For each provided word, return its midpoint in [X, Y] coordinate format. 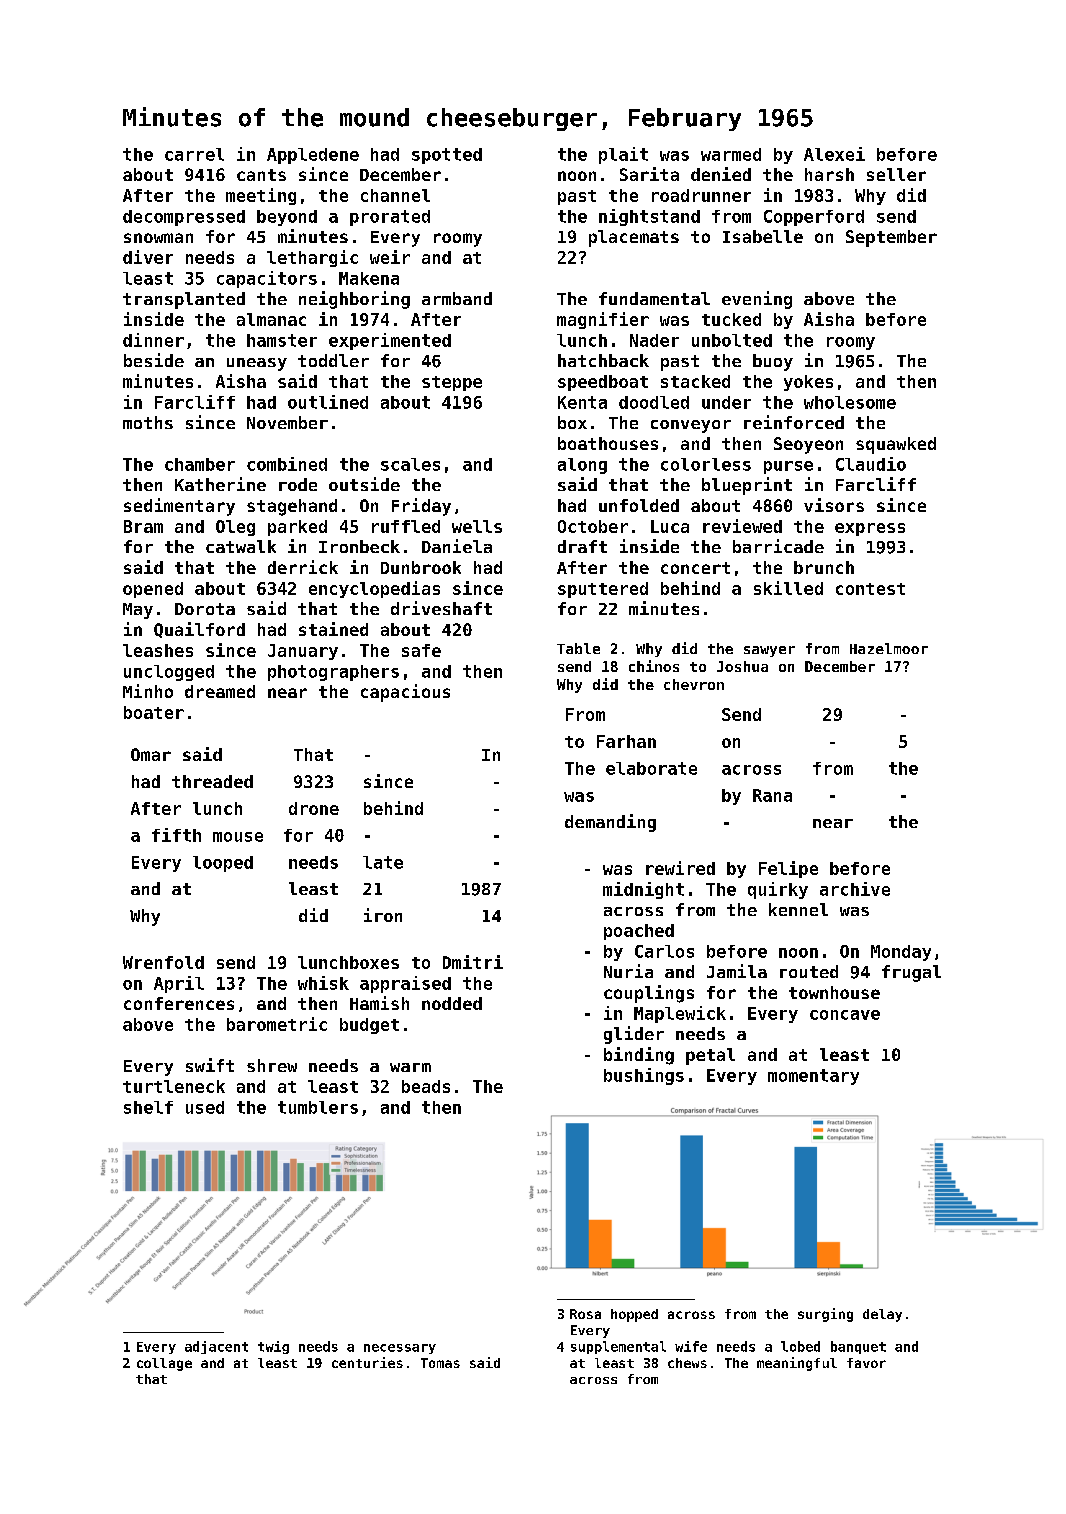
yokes [808, 383]
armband [457, 298]
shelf [148, 1107]
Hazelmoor [889, 648]
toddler [333, 360]
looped [223, 864]
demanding [610, 823]
